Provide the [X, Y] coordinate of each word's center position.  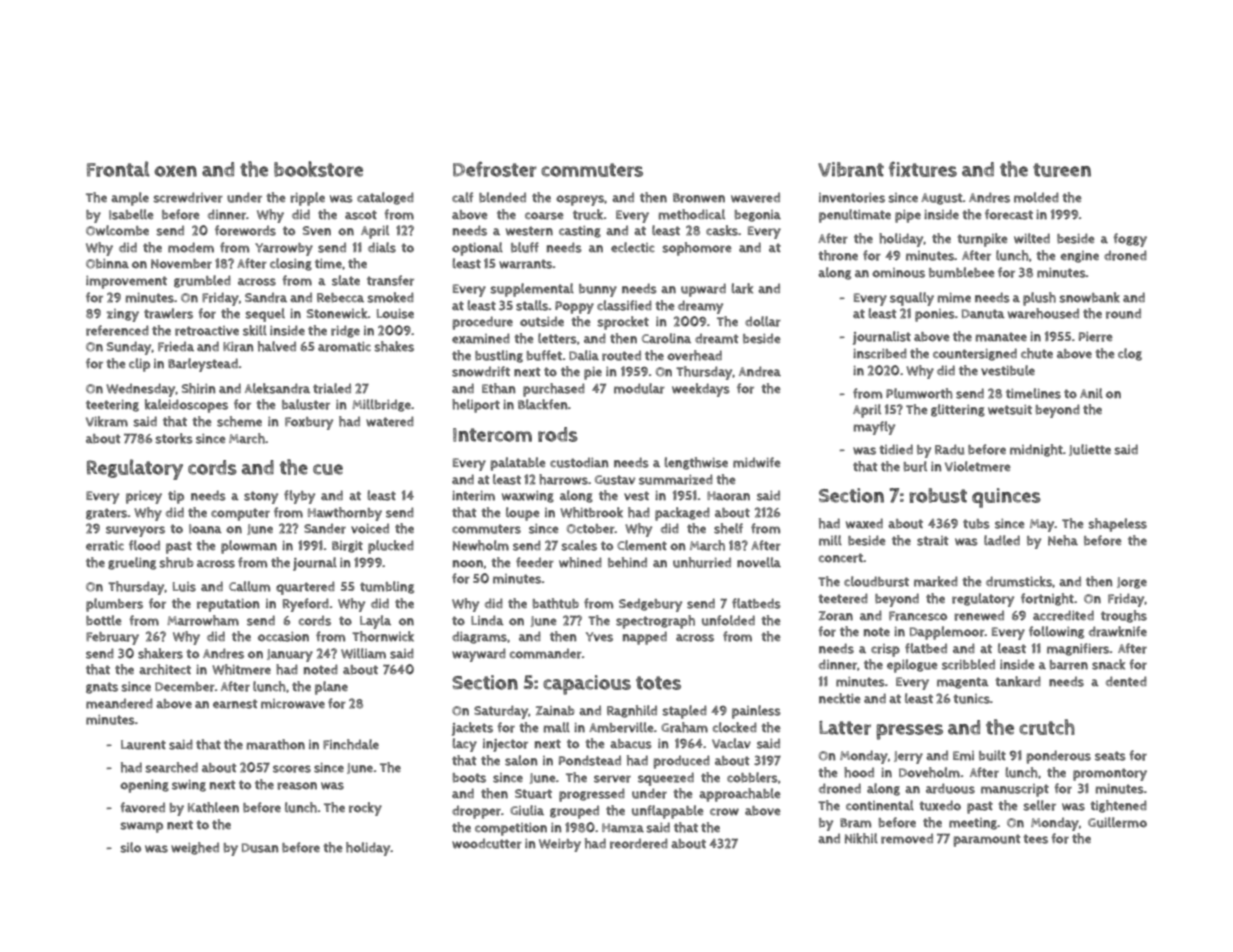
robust [938, 495]
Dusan [260, 848]
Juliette [1090, 450]
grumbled [202, 281]
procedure [482, 323]
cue [328, 469]
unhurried [702, 562]
